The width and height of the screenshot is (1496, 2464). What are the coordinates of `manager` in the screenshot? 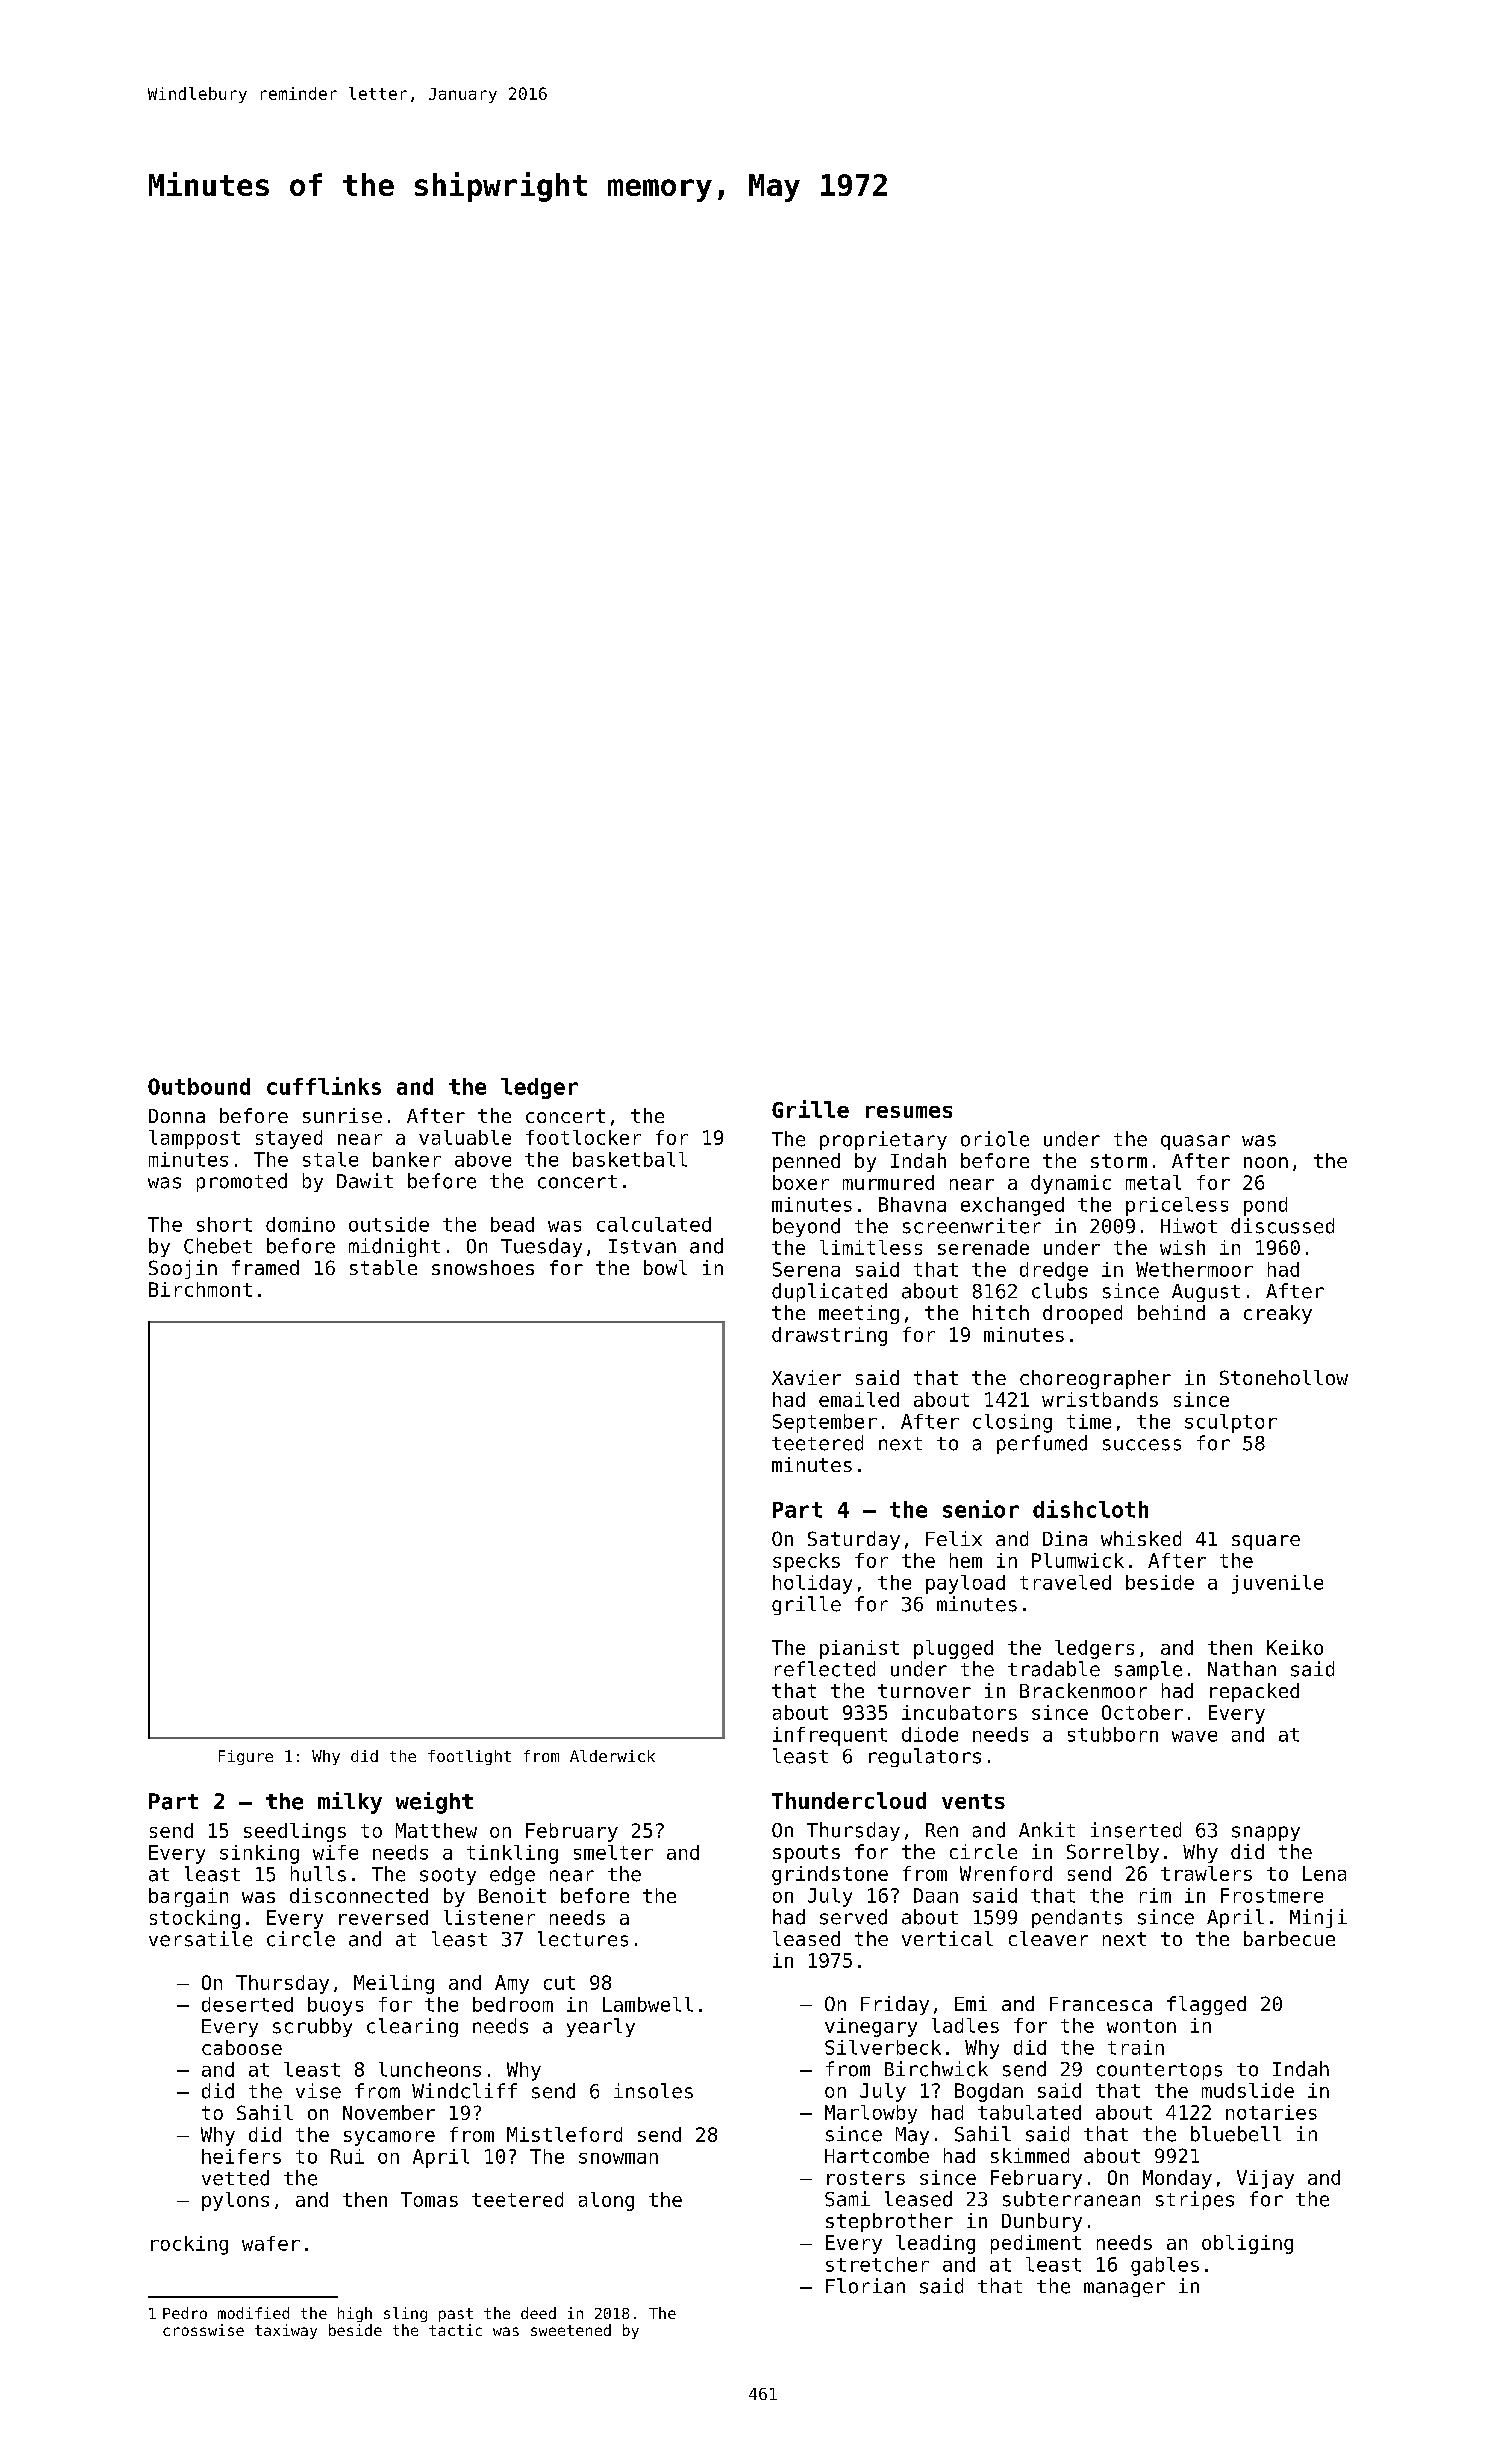 It's located at (1124, 2289).
